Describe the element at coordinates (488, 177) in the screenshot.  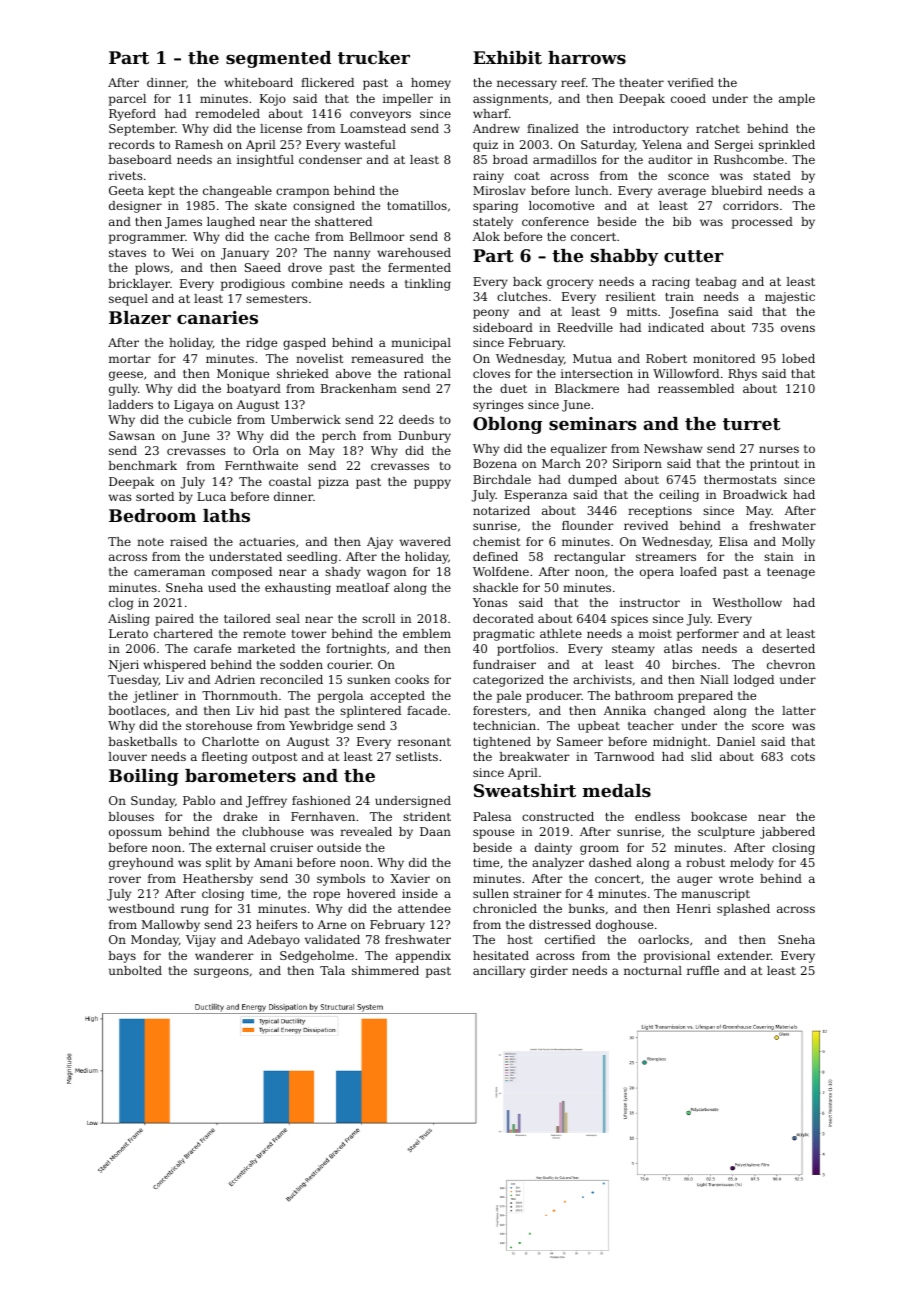
I see `rainy` at that location.
